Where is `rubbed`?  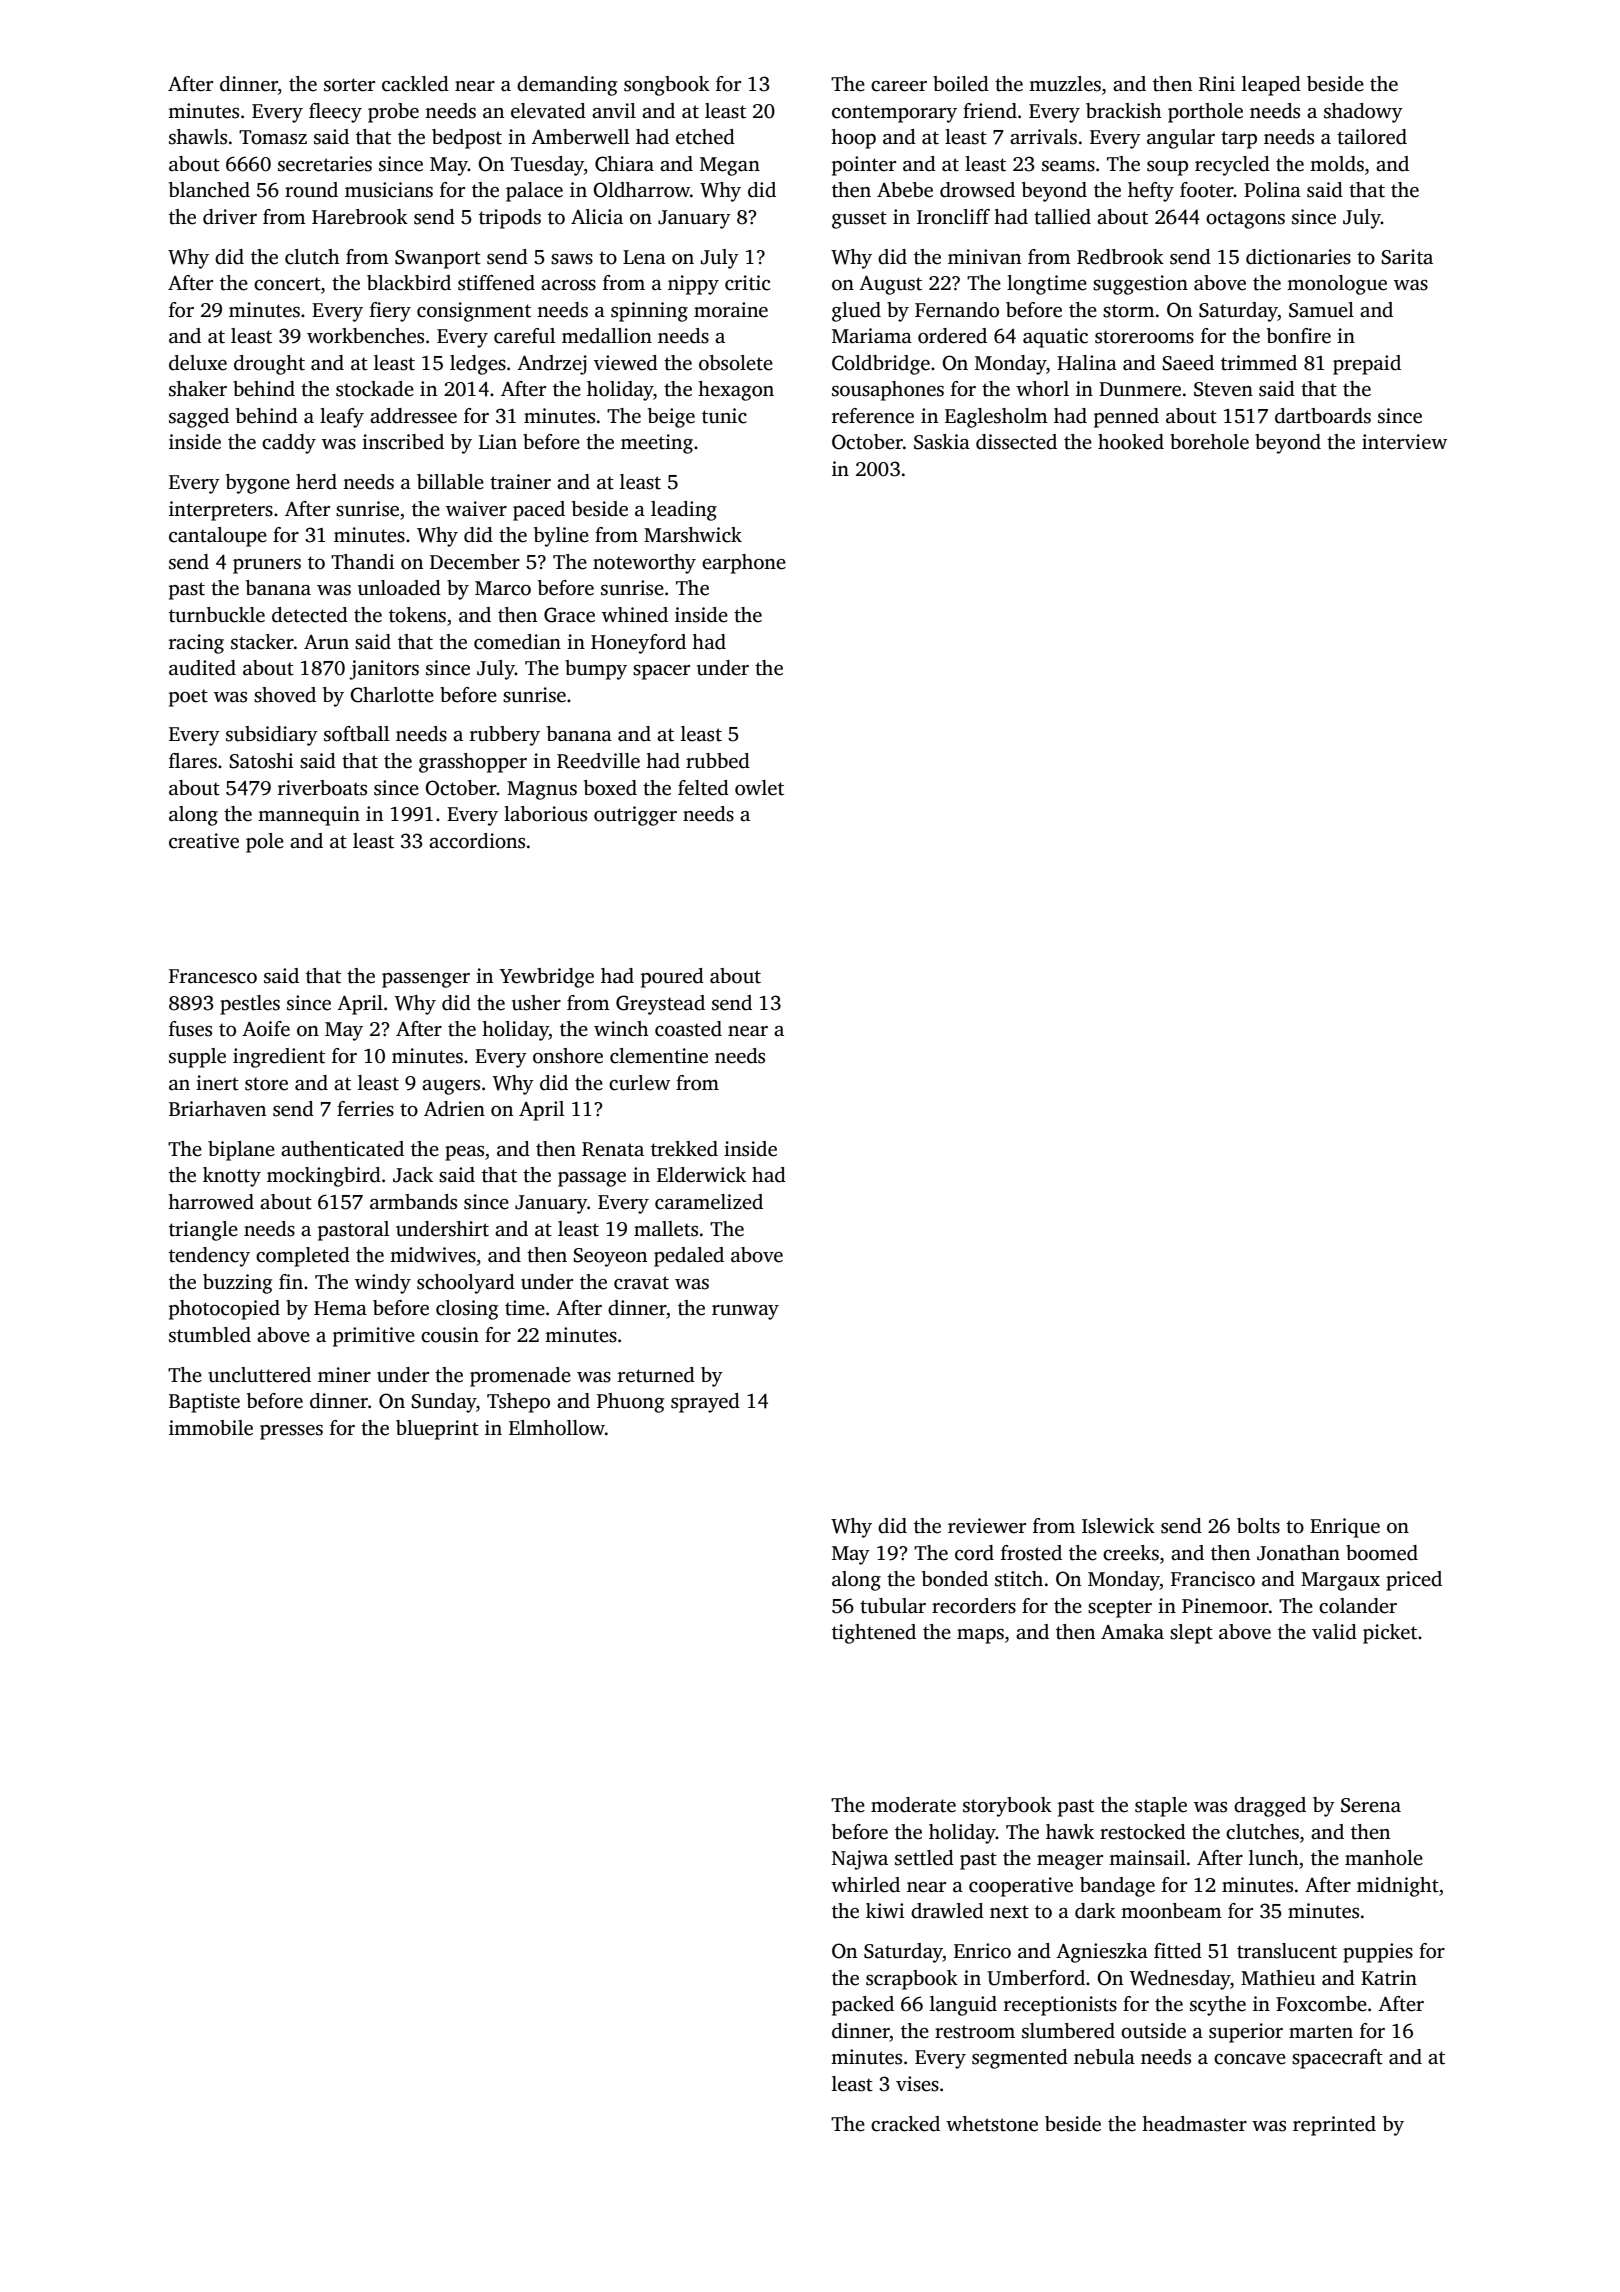
rubbed is located at coordinates (718, 761).
